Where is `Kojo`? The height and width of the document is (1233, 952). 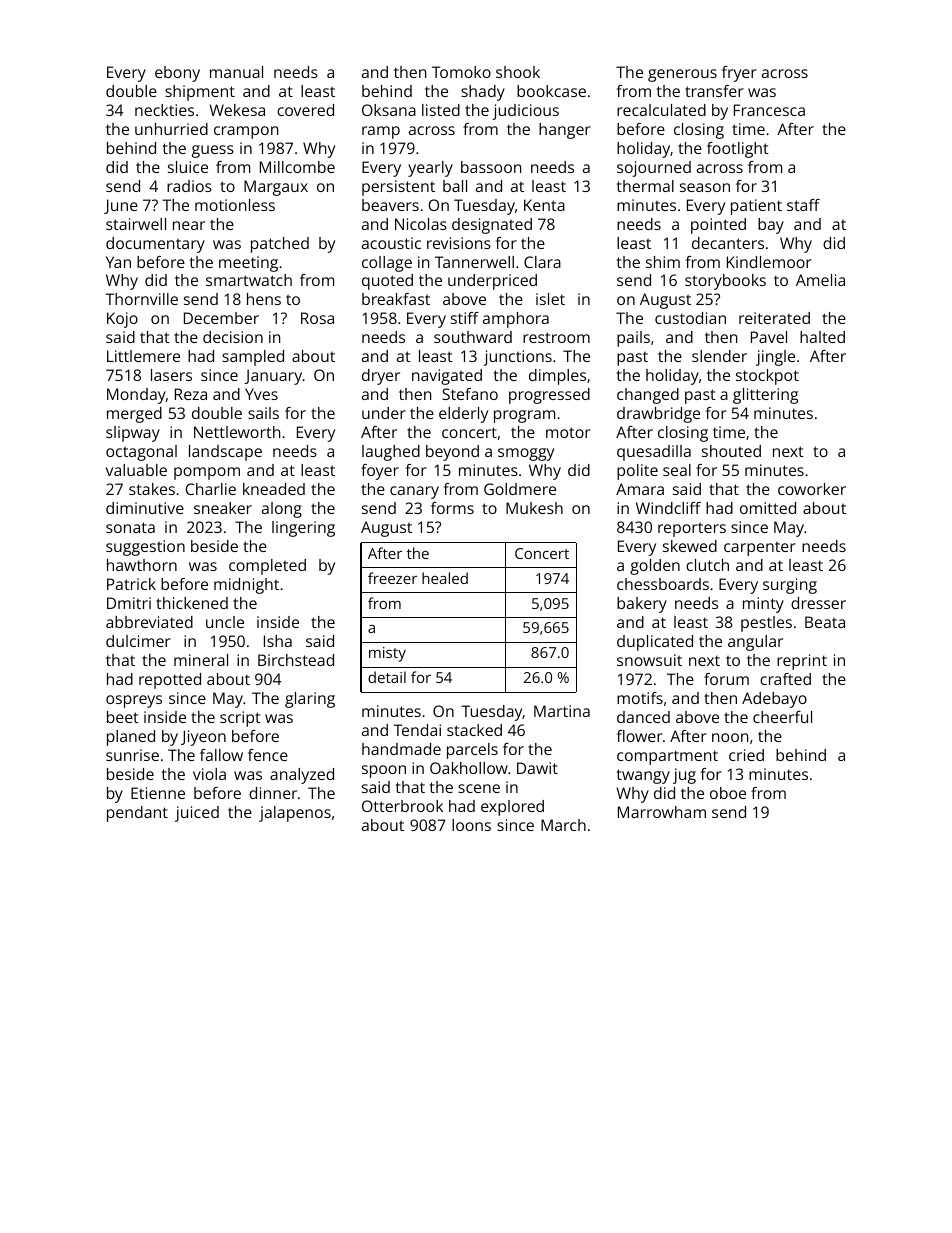
Kojo is located at coordinates (122, 320).
